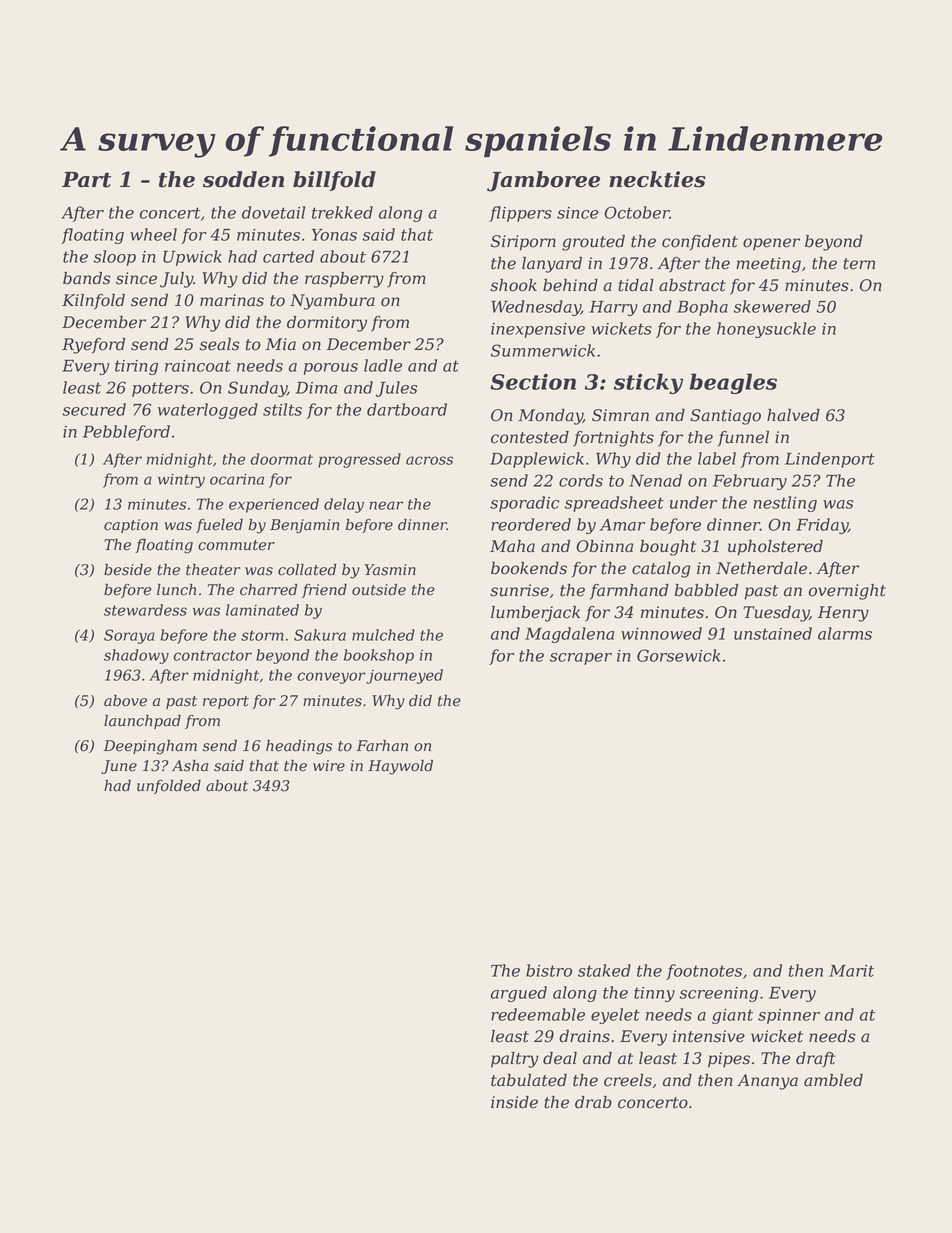  What do you see at coordinates (766, 330) in the screenshot?
I see `honeysuckle` at bounding box center [766, 330].
